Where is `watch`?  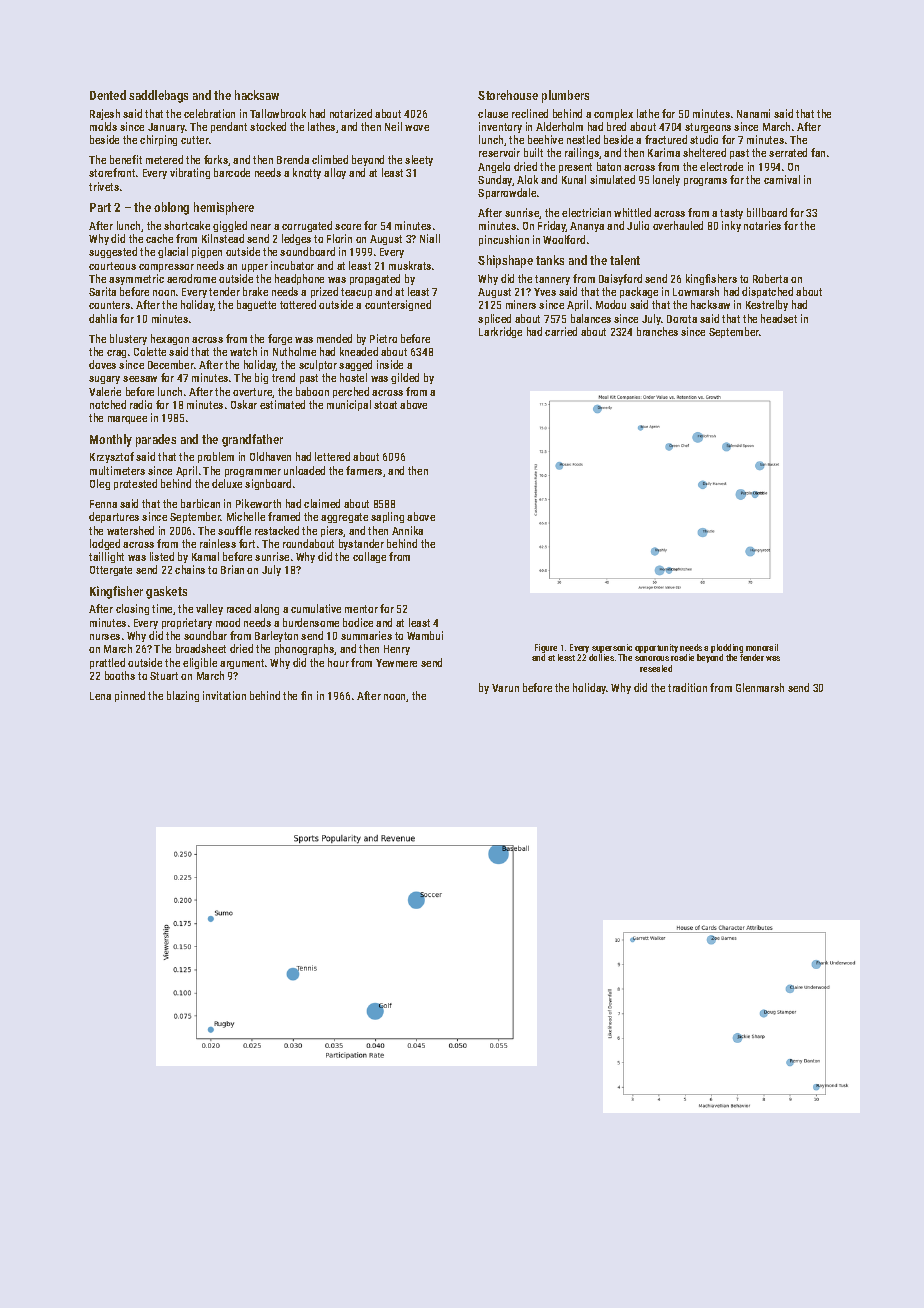 watch is located at coordinates (243, 351).
